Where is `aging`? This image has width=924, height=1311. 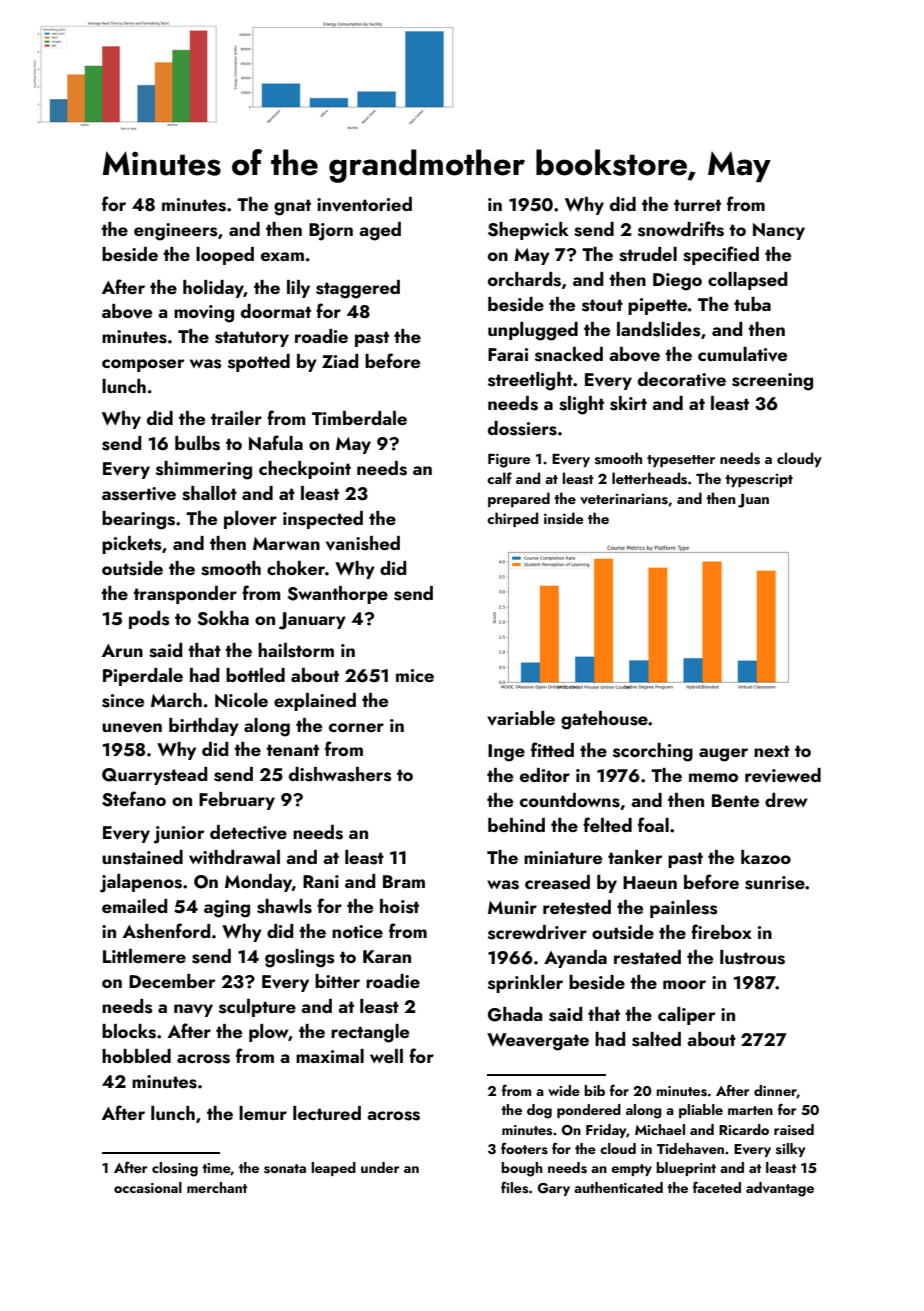 aging is located at coordinates (227, 909).
